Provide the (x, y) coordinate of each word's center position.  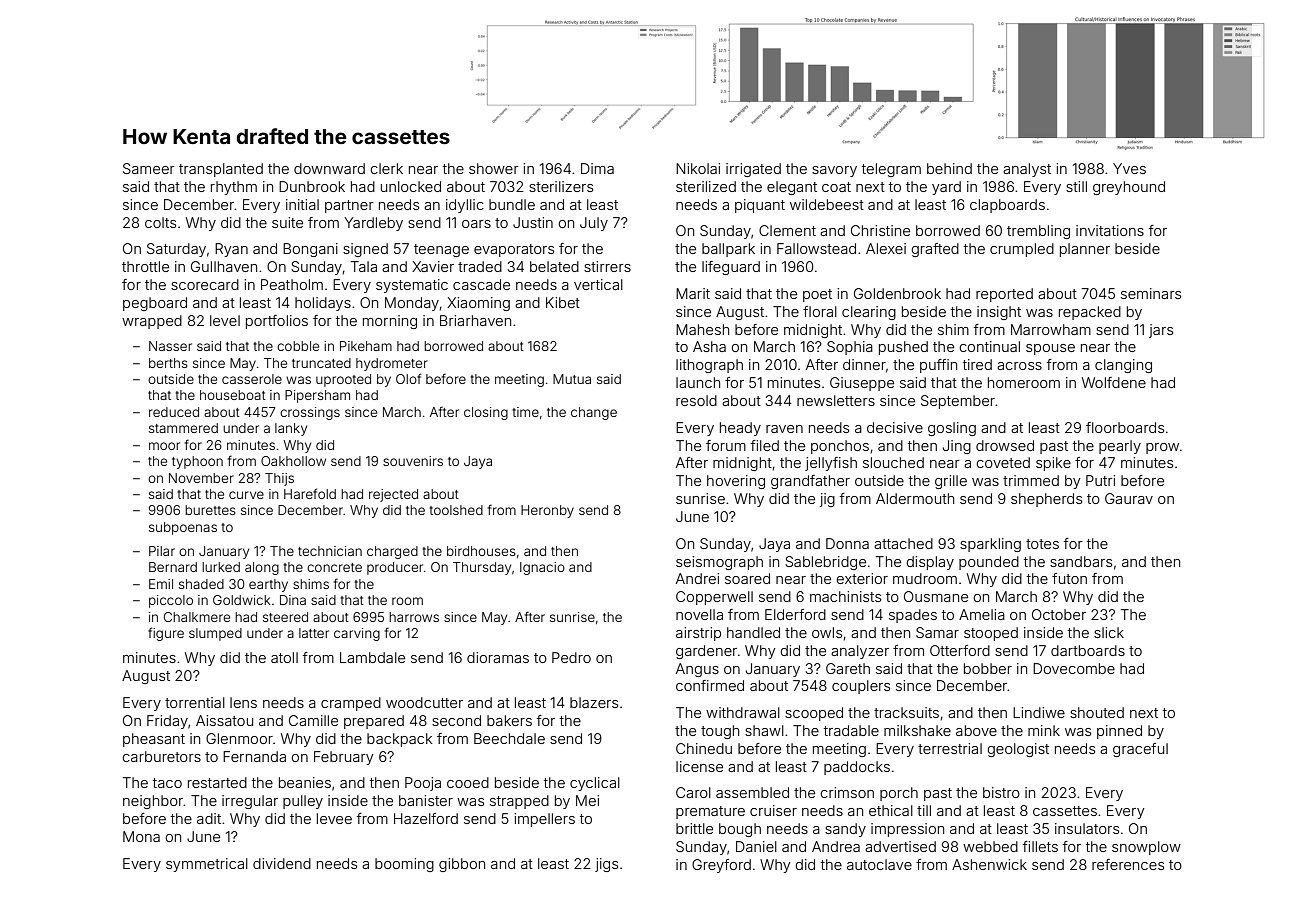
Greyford (721, 866)
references (1128, 864)
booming (404, 865)
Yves (1129, 168)
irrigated (753, 170)
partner (349, 206)
